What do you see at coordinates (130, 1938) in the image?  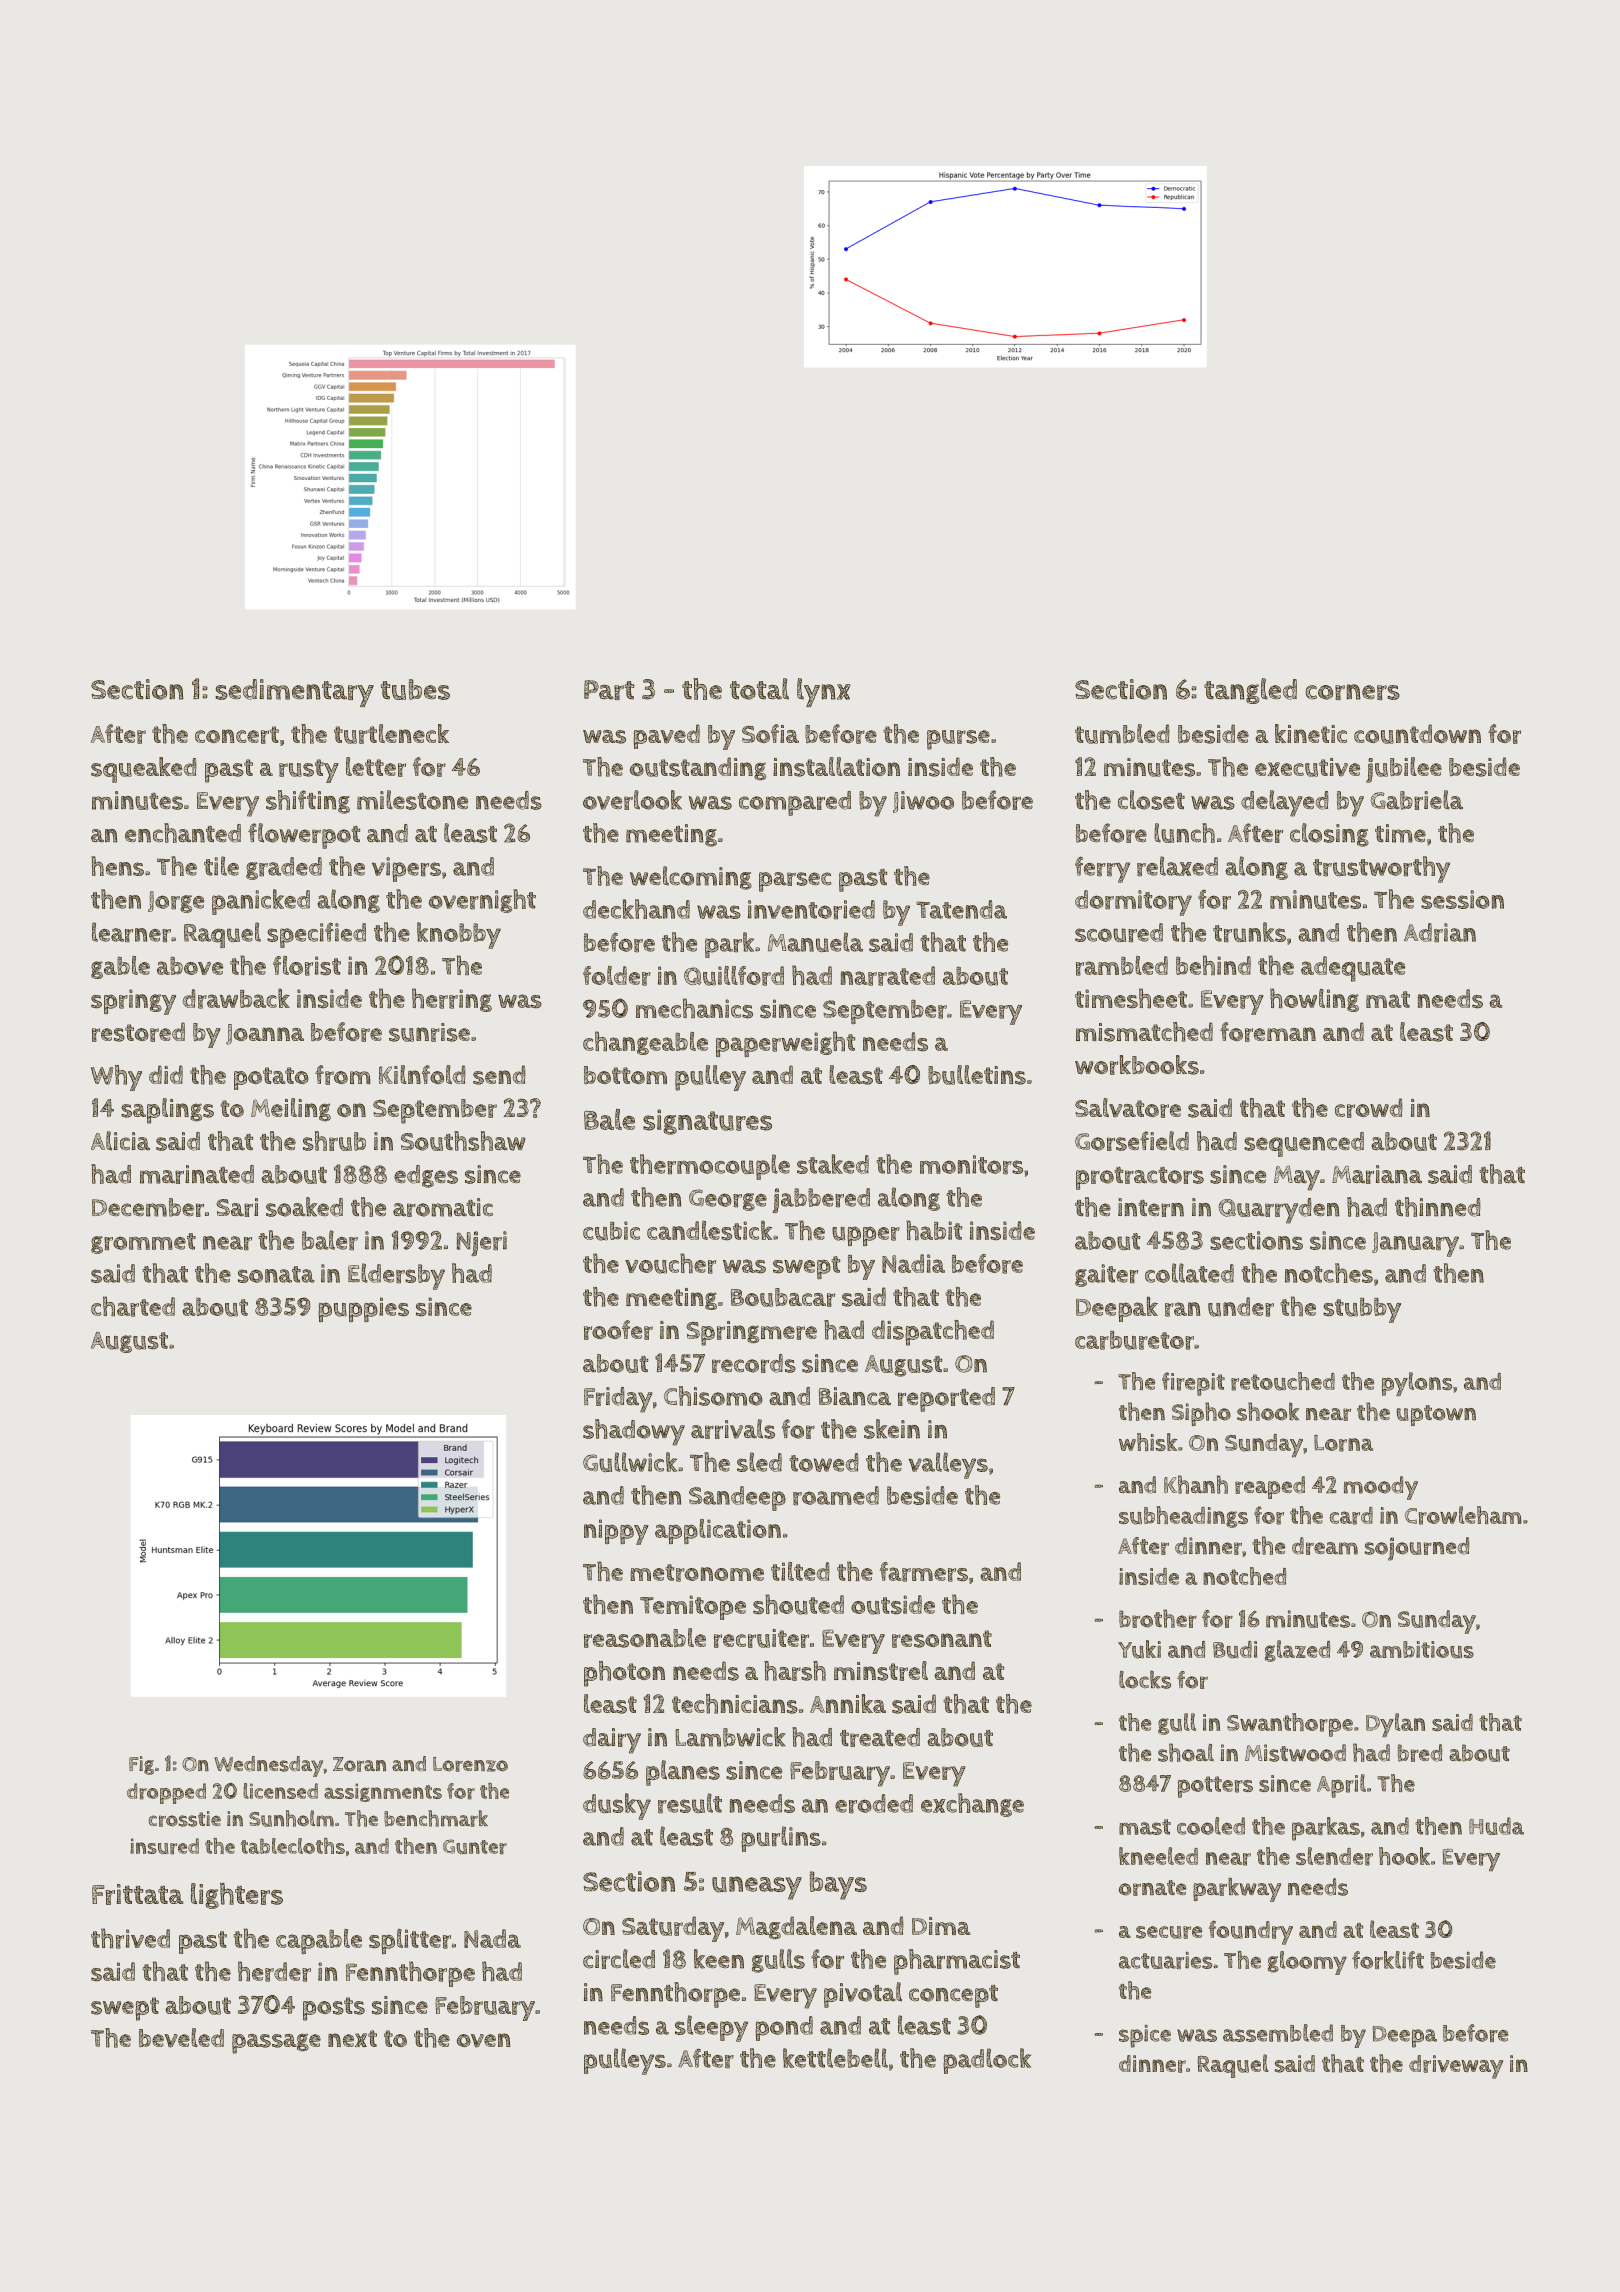 I see `thrived` at bounding box center [130, 1938].
